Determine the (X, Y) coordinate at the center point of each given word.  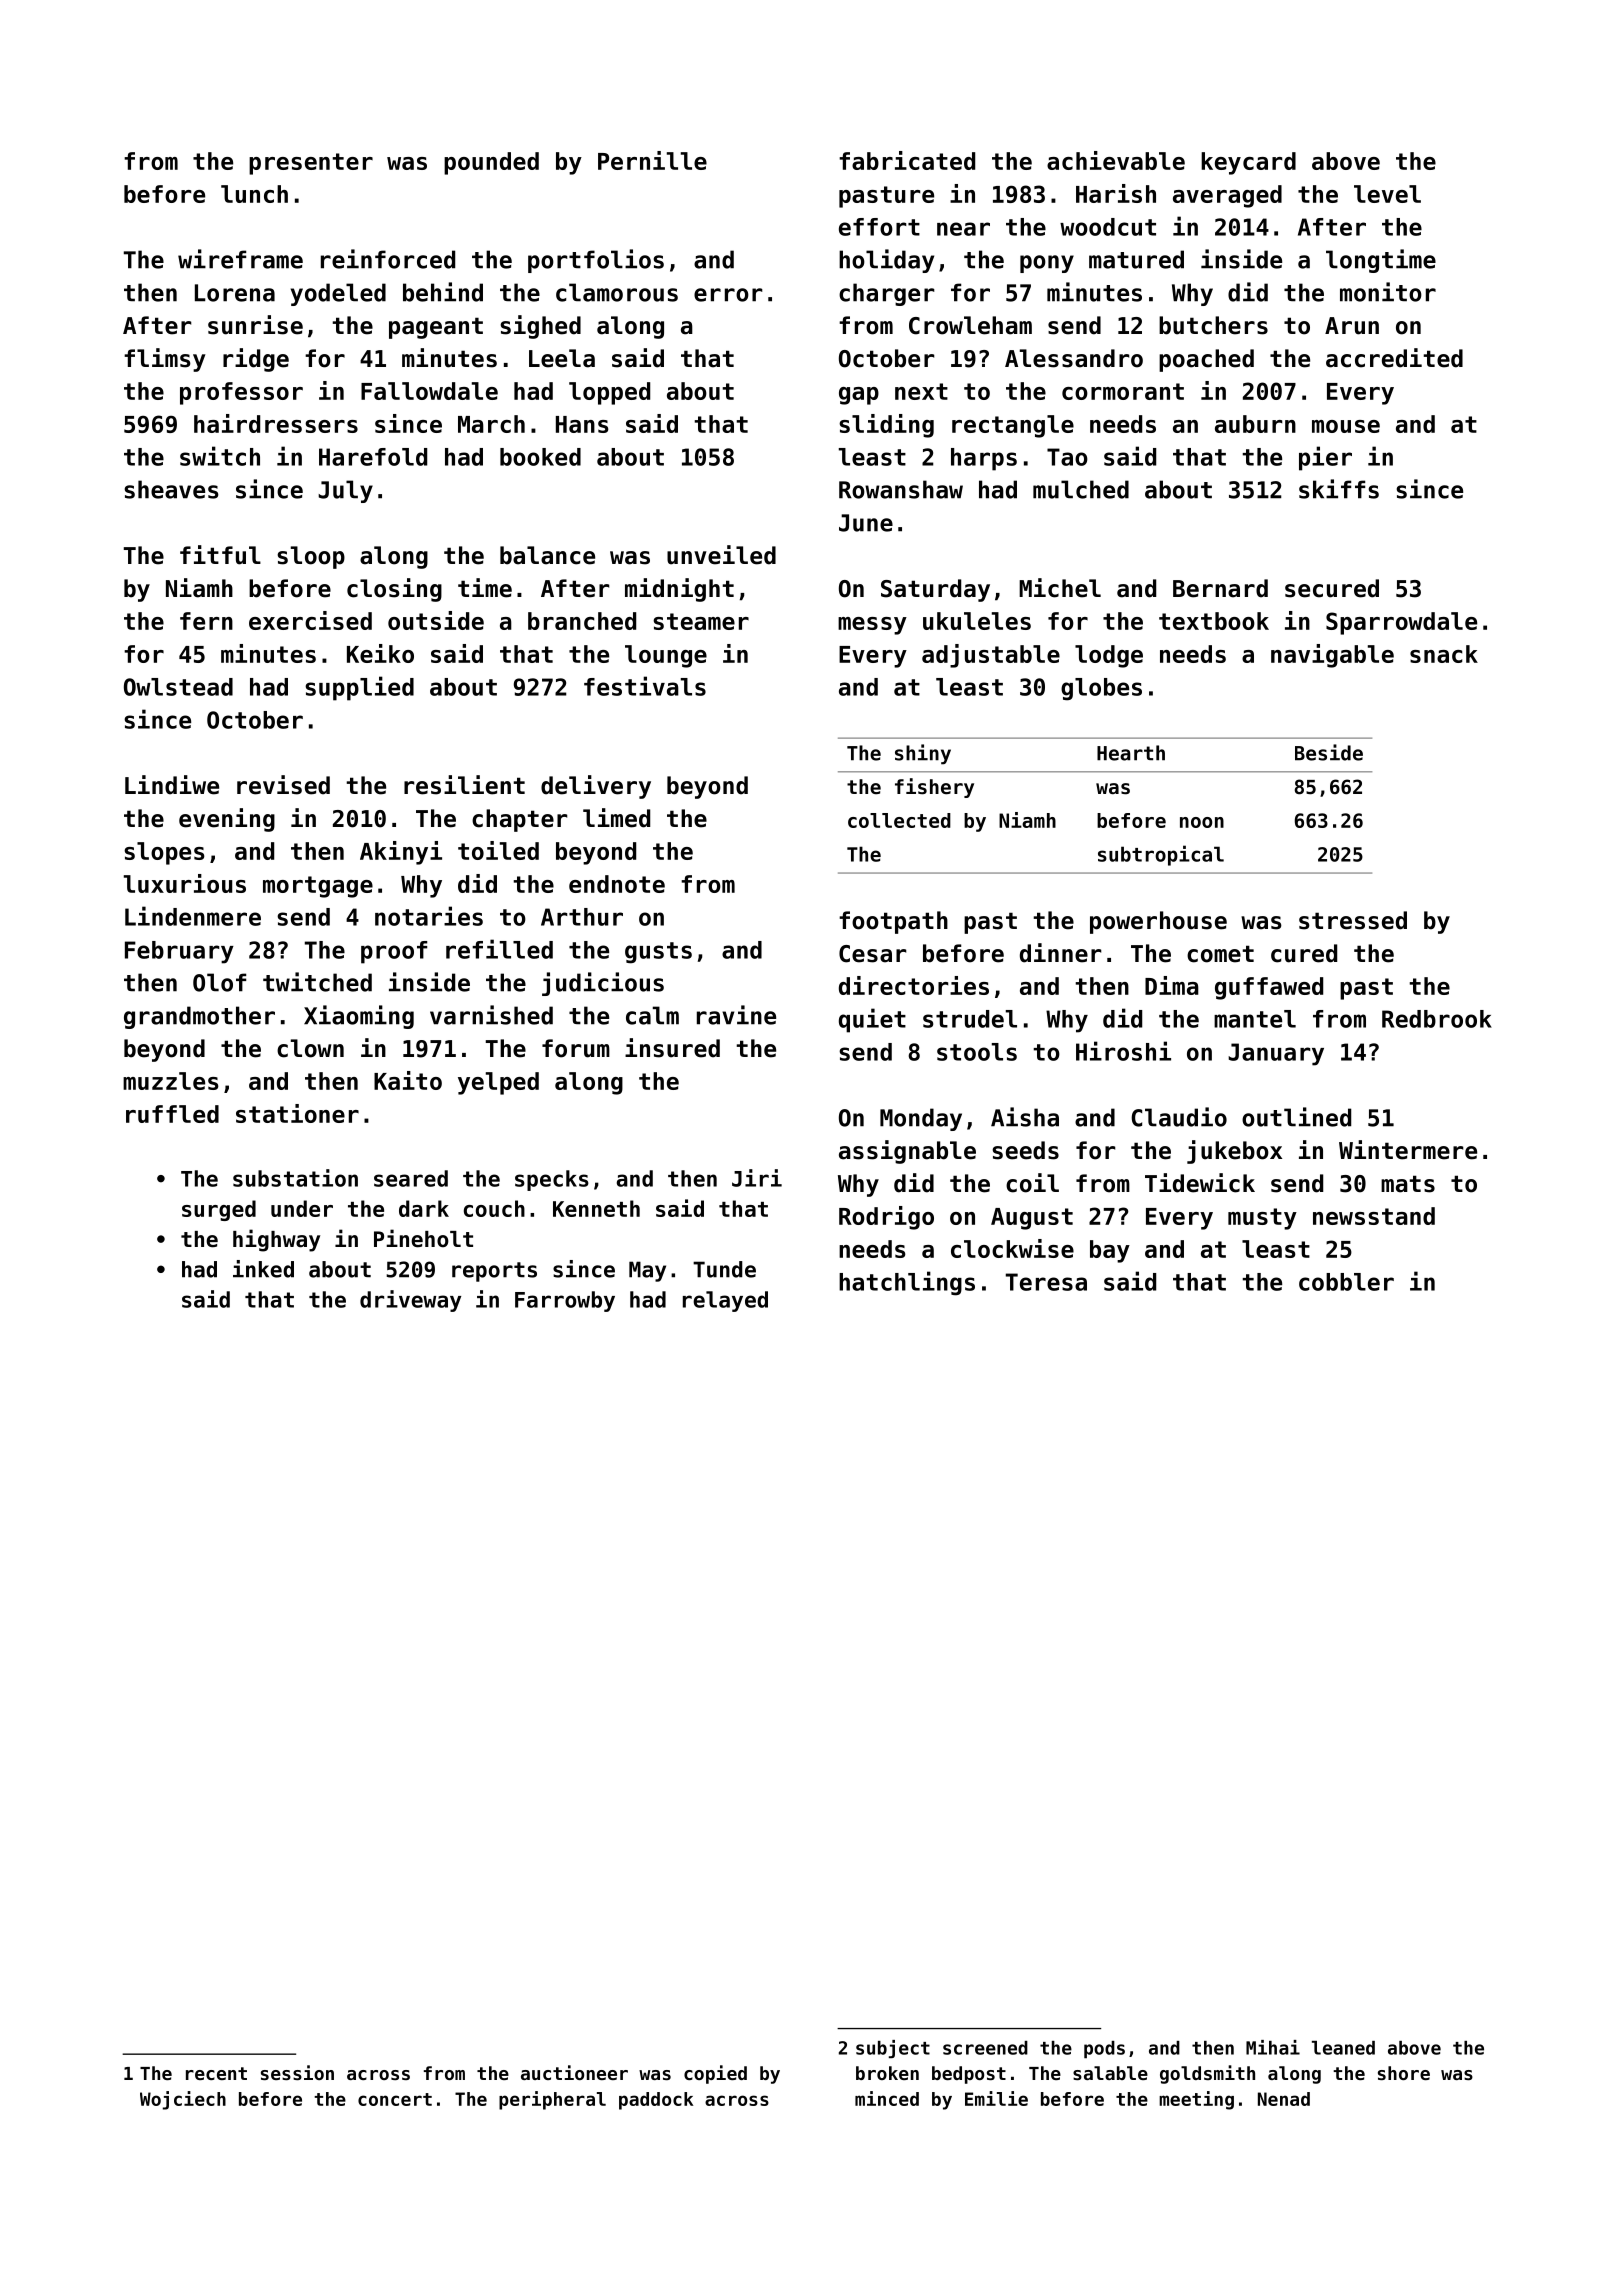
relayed (725, 1301)
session (297, 2072)
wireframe (240, 259)
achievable (1116, 160)
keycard (1248, 163)
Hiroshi (1123, 1051)
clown (310, 1048)
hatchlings (907, 1283)
